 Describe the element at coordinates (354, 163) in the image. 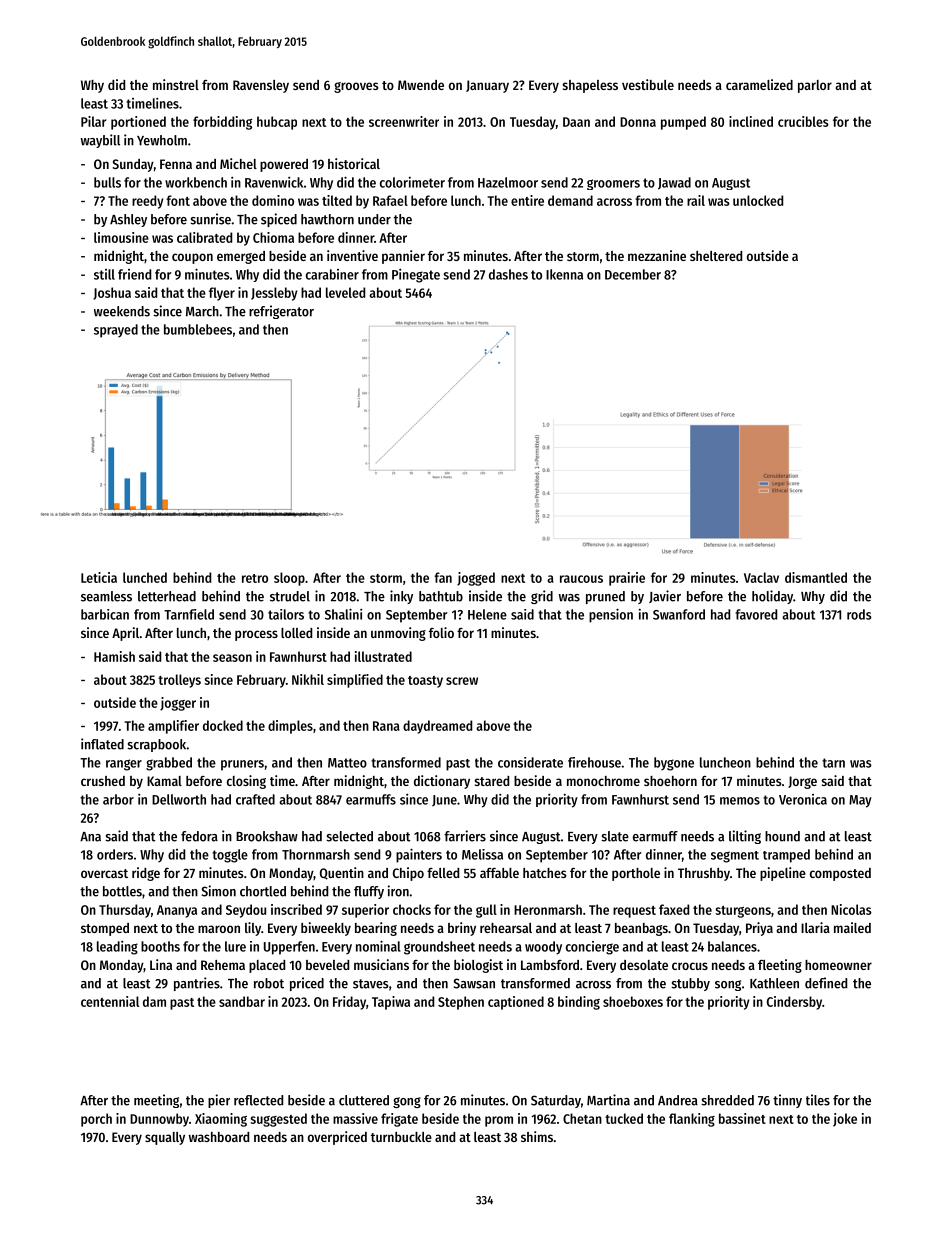

I see `historical` at that location.
